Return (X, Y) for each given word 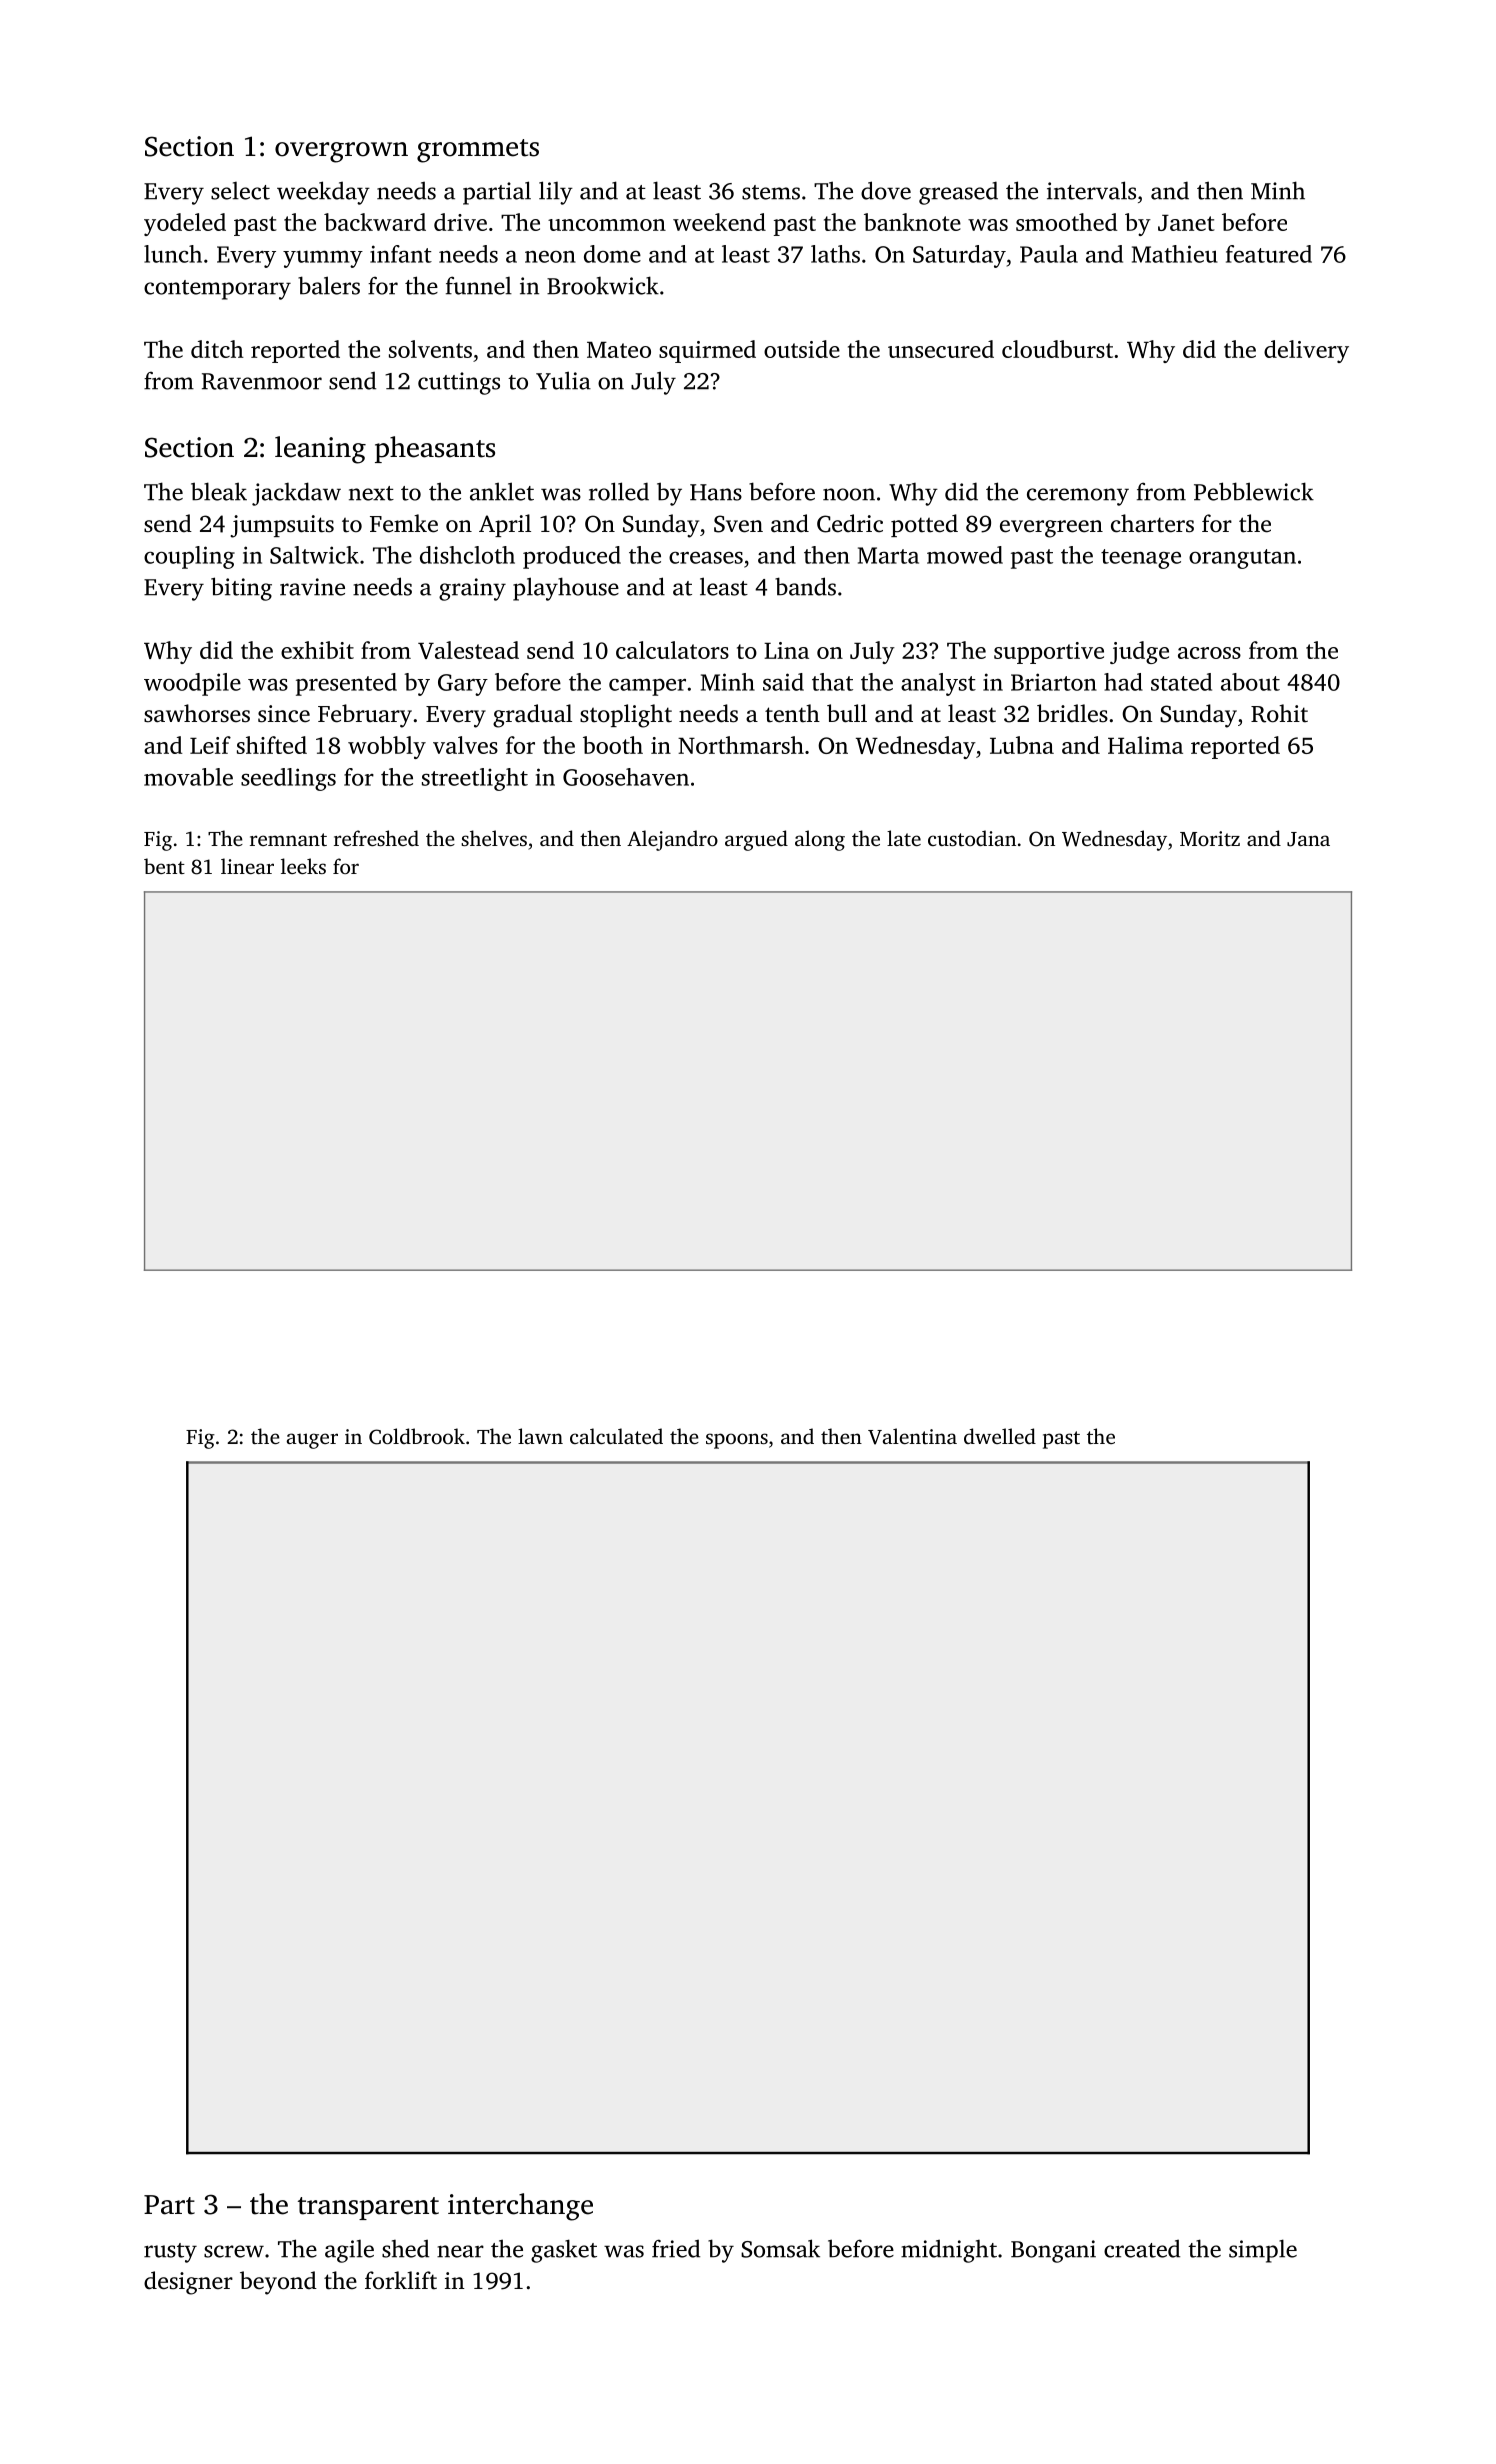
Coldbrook (417, 1436)
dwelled (1000, 1436)
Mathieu (1175, 254)
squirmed (707, 351)
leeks (303, 866)
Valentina (912, 1436)
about (1250, 682)
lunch (173, 254)
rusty (170, 2253)
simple (1263, 2251)
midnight (949, 2251)
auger (312, 1441)
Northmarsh (741, 745)
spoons (737, 1441)
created (1142, 2249)
